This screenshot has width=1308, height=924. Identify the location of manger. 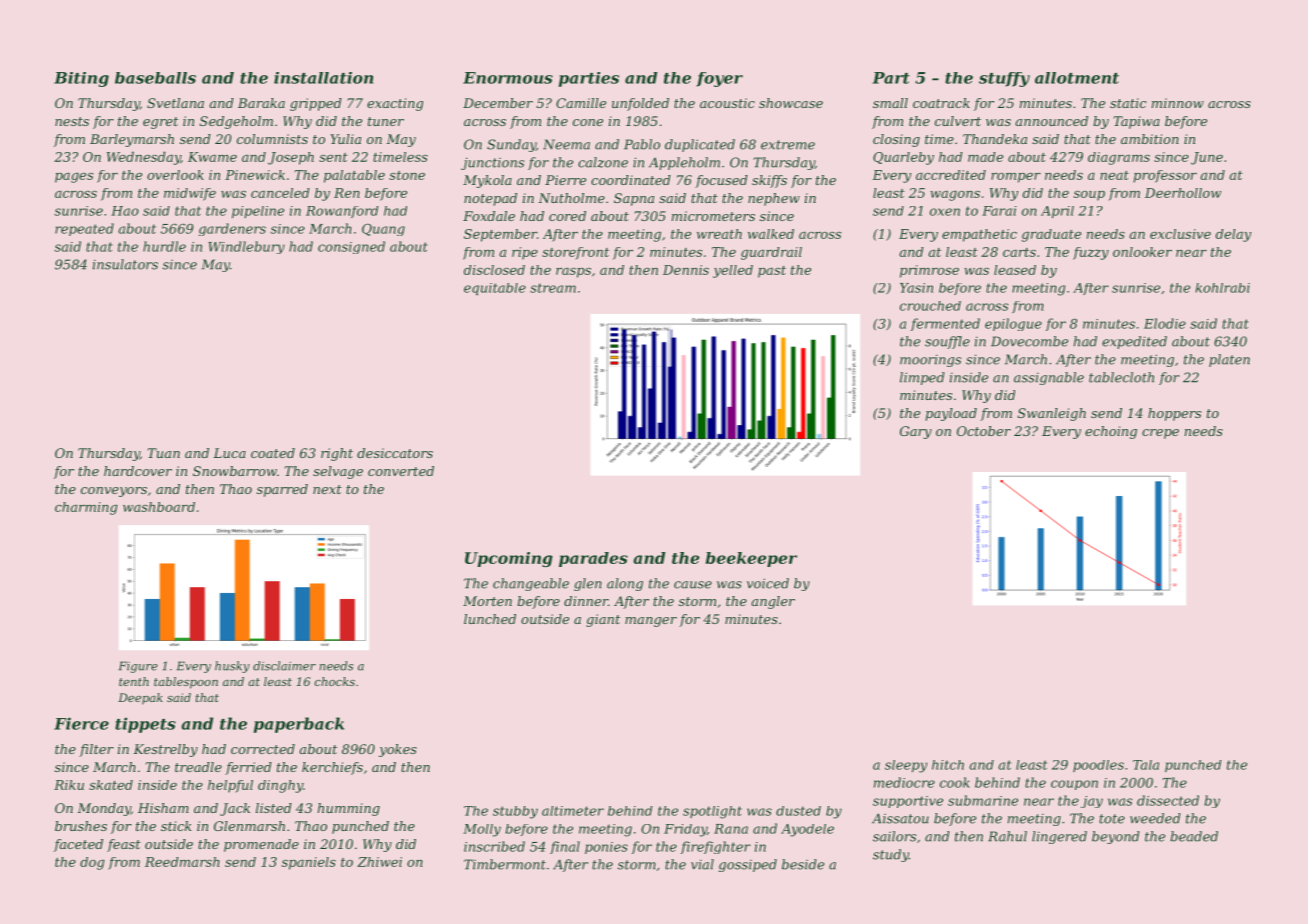
(651, 622).
